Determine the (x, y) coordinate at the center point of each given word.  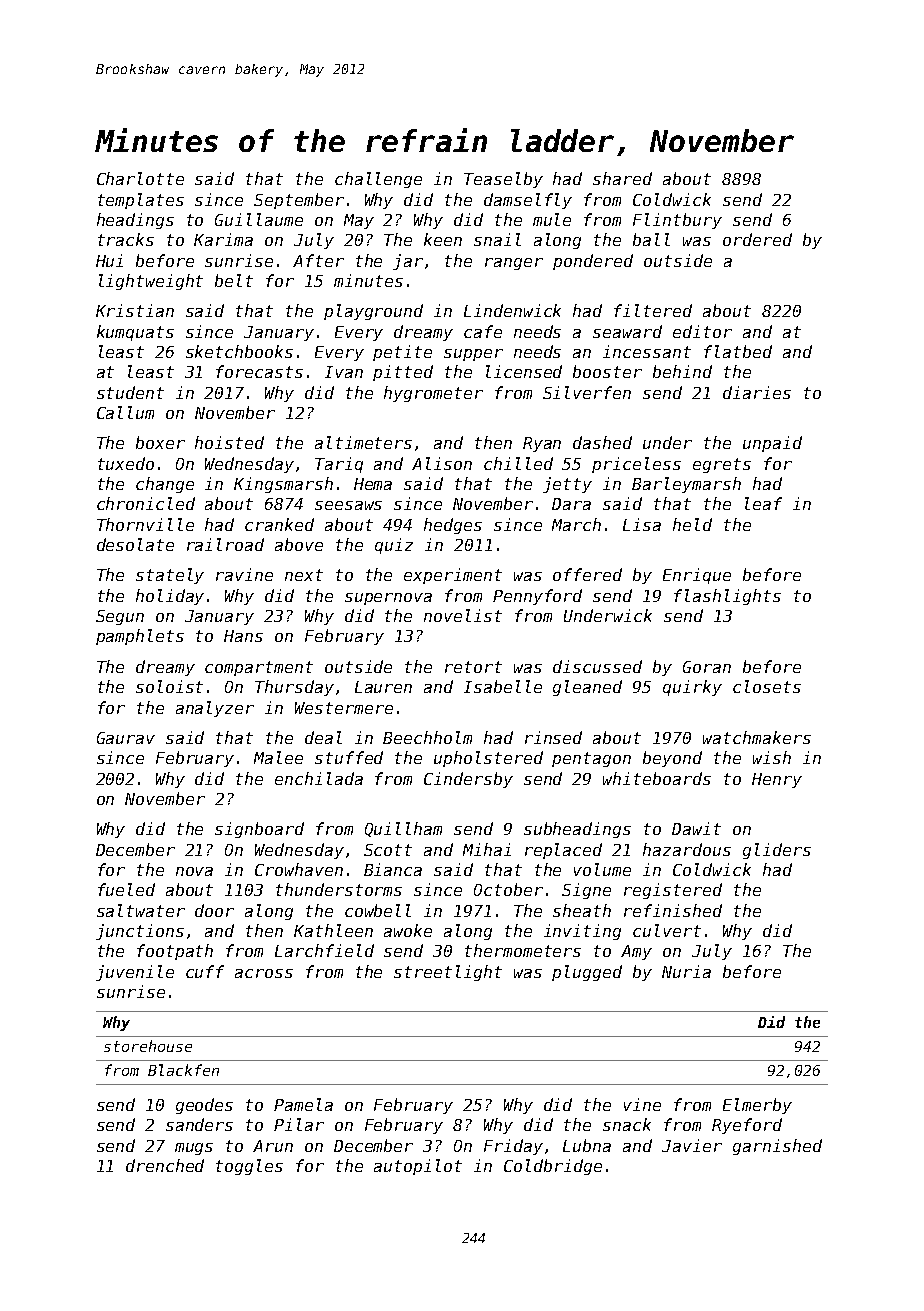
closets (767, 686)
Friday (513, 1147)
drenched (165, 1165)
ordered (757, 239)
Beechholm (427, 737)
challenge (378, 180)
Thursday (294, 688)
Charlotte (140, 178)
